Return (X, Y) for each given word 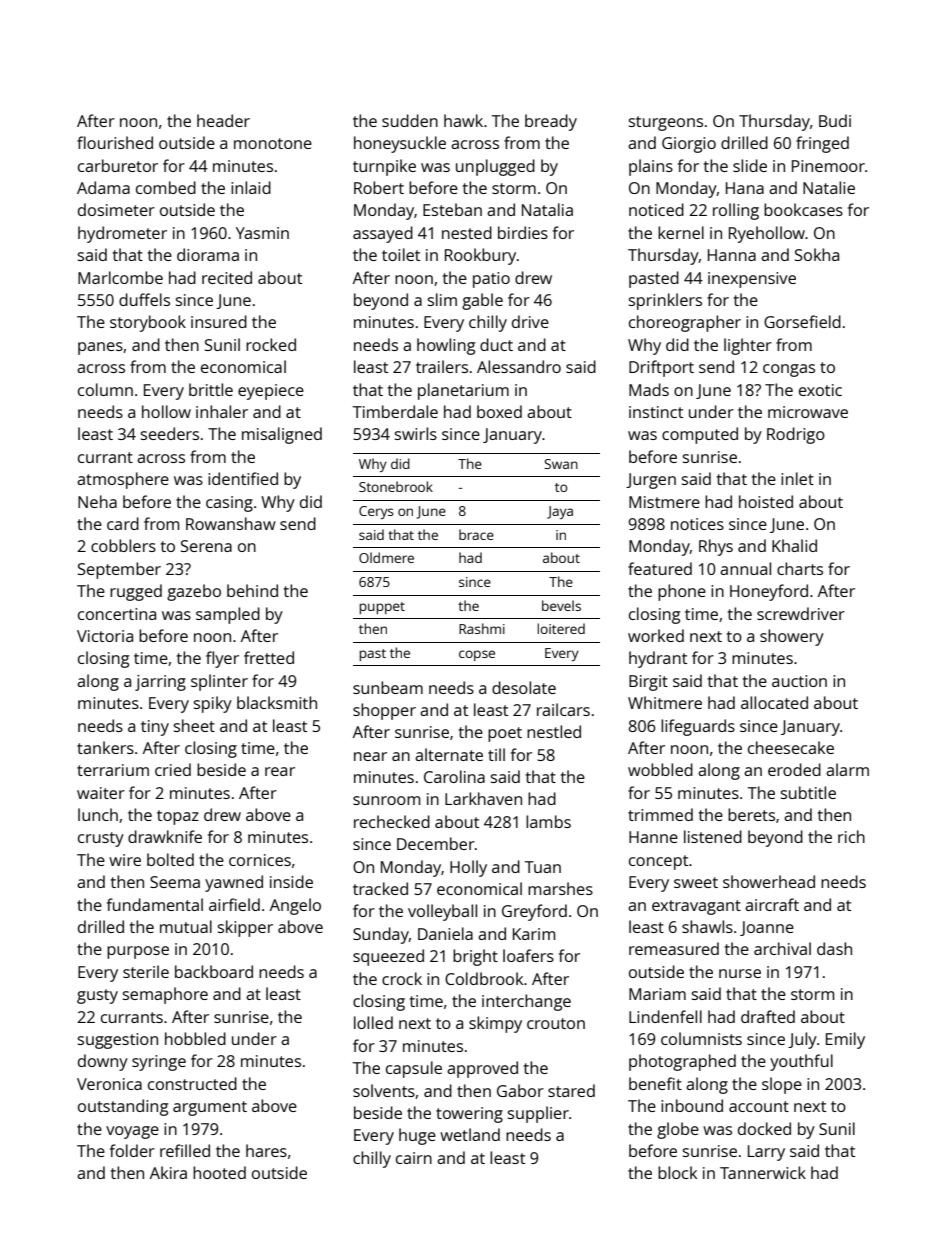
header (223, 120)
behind (252, 590)
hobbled (195, 1038)
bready (551, 122)
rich (851, 836)
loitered (561, 628)
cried (173, 769)
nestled (554, 731)
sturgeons (666, 123)
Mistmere (664, 502)
